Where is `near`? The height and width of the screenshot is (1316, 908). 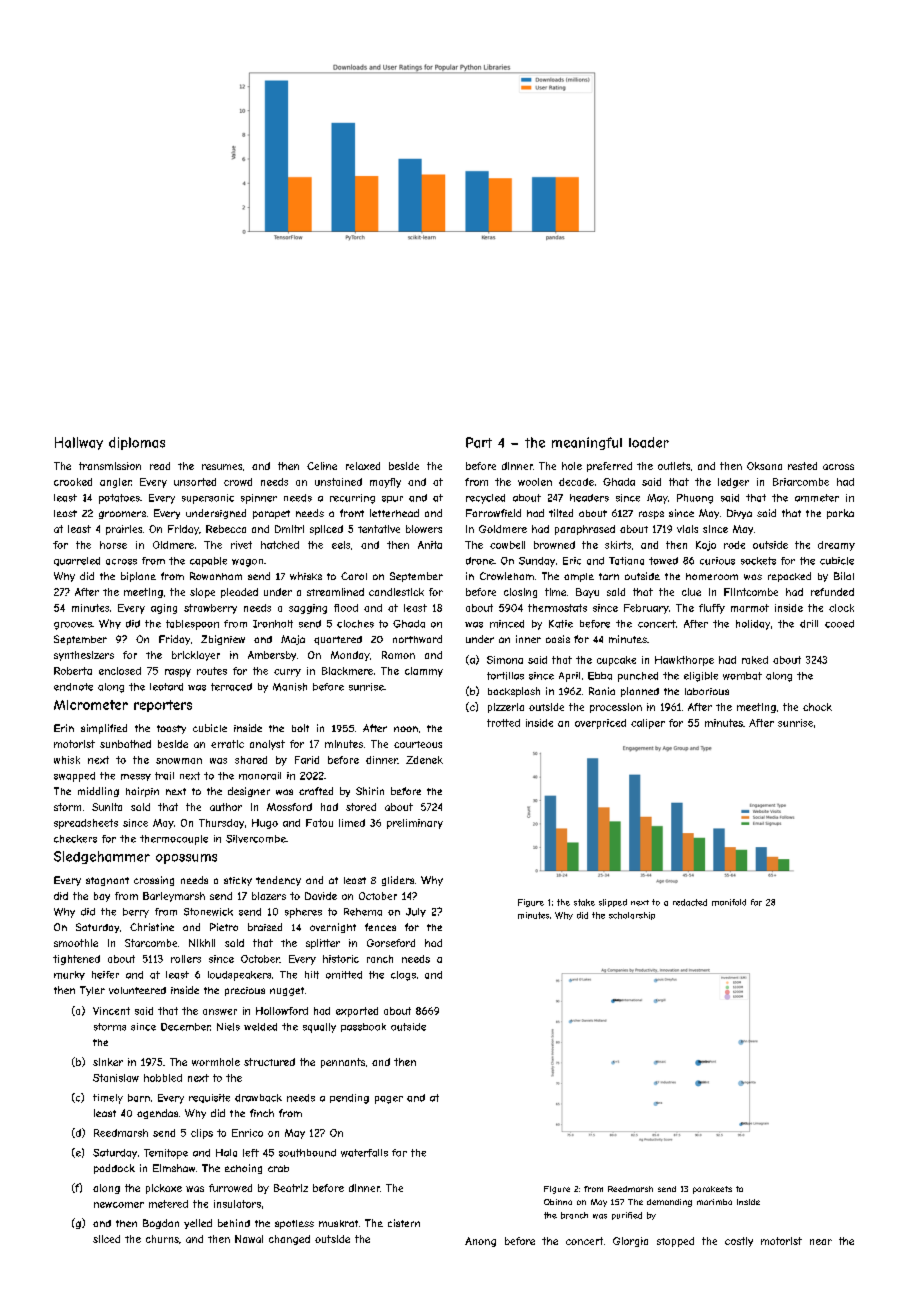
near is located at coordinates (821, 1242).
